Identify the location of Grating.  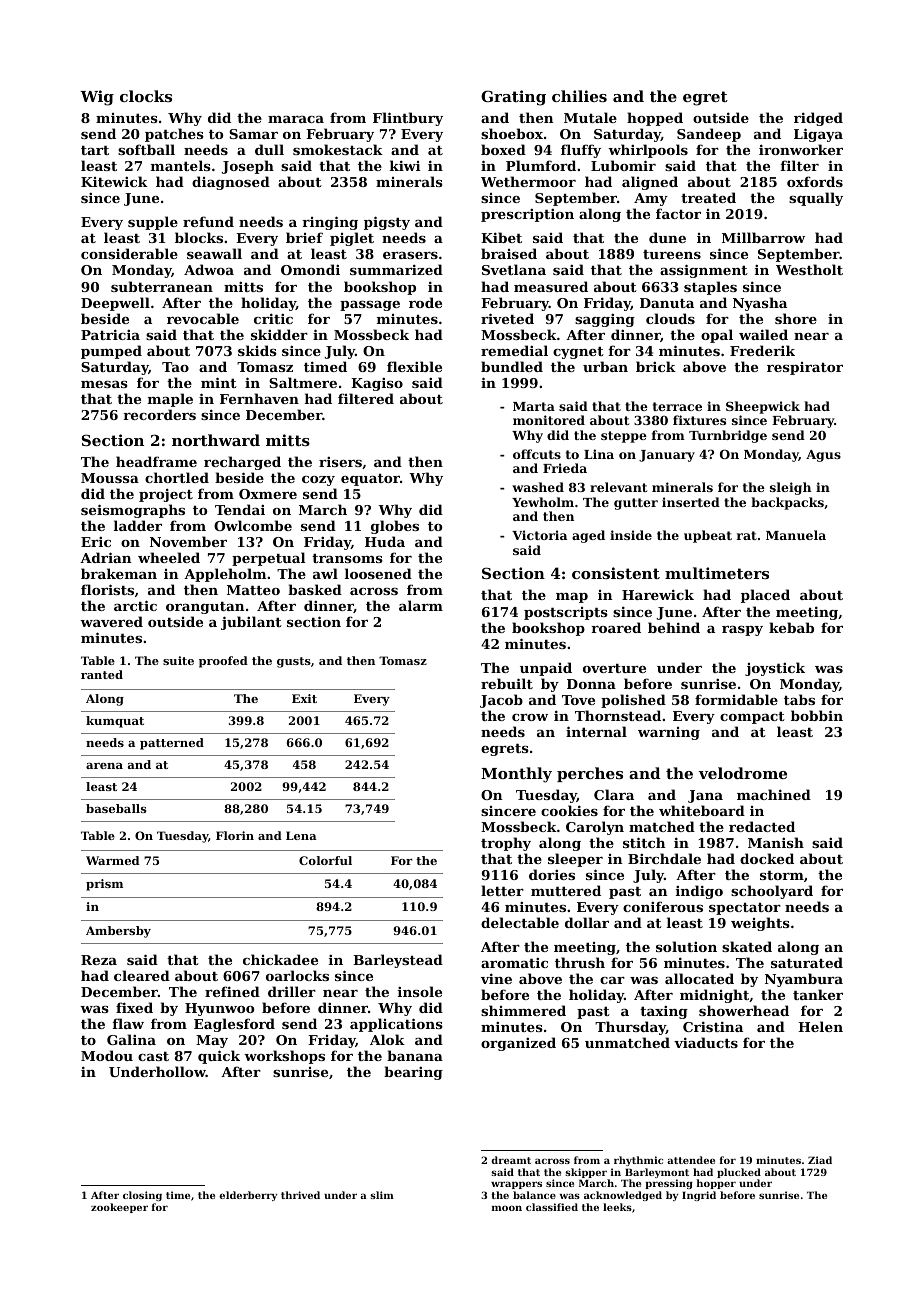
(513, 98).
